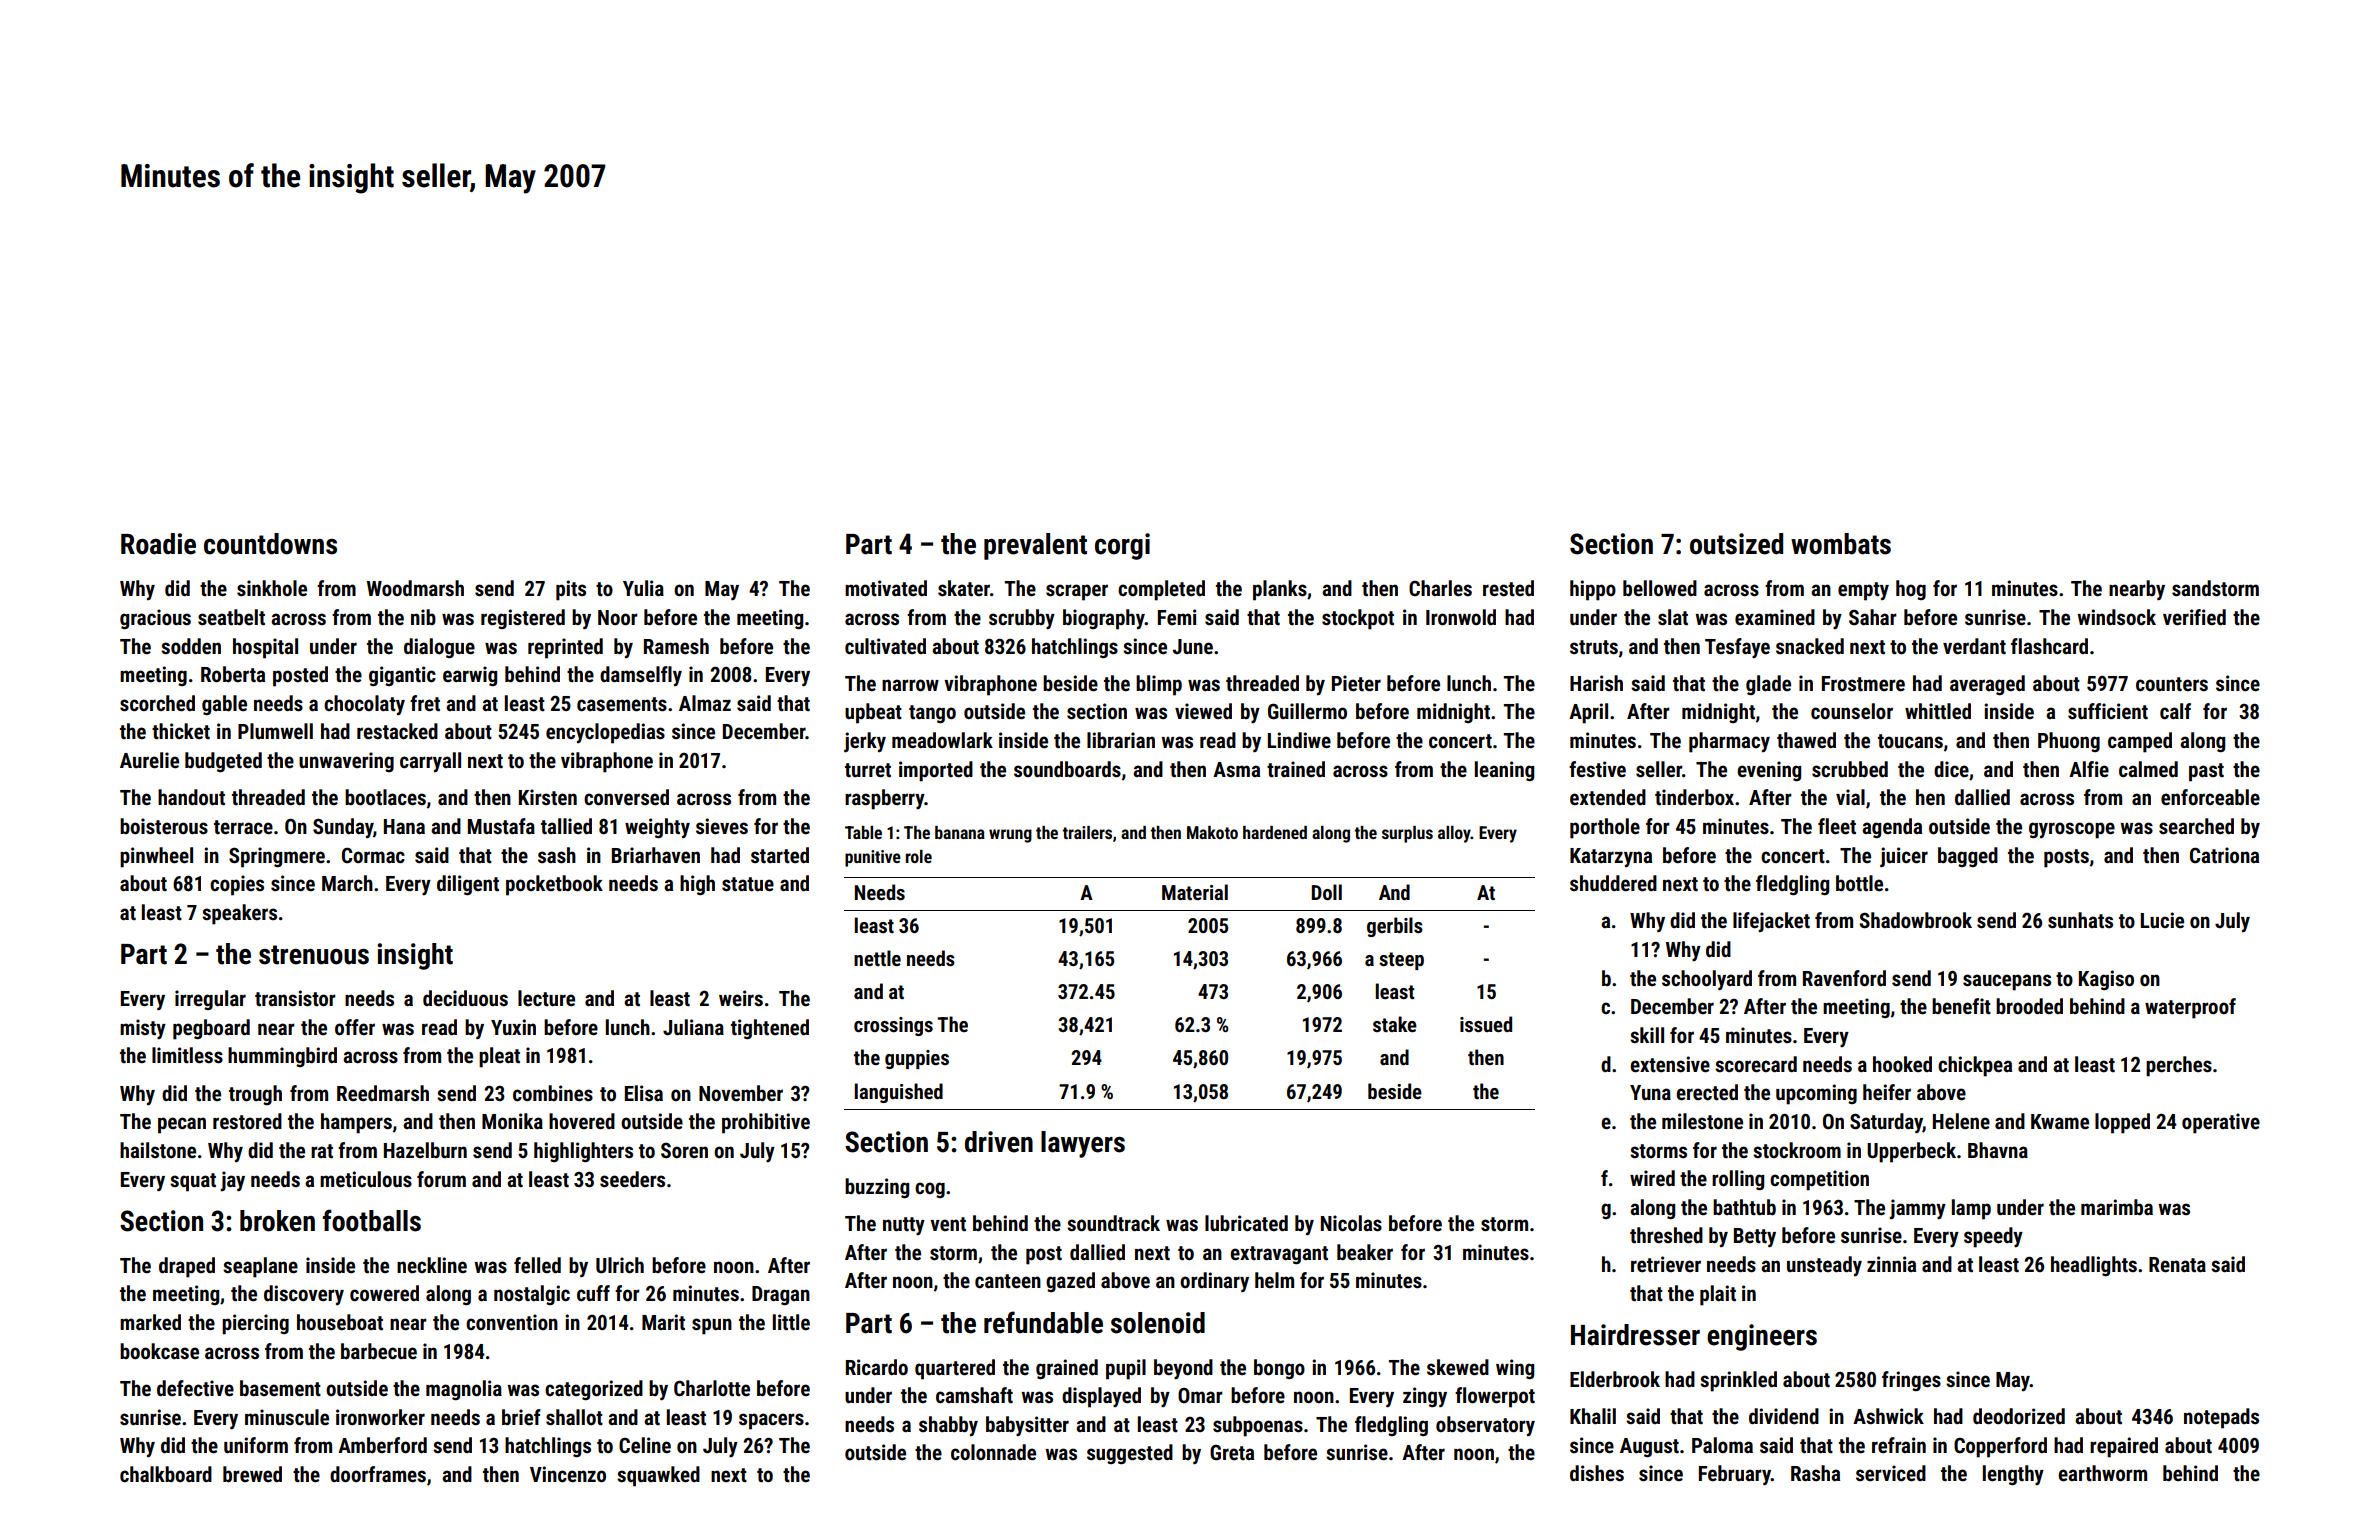 Image resolution: width=2380 pixels, height=1540 pixels. Describe the element at coordinates (378, 1474) in the image. I see `doorframes` at that location.
